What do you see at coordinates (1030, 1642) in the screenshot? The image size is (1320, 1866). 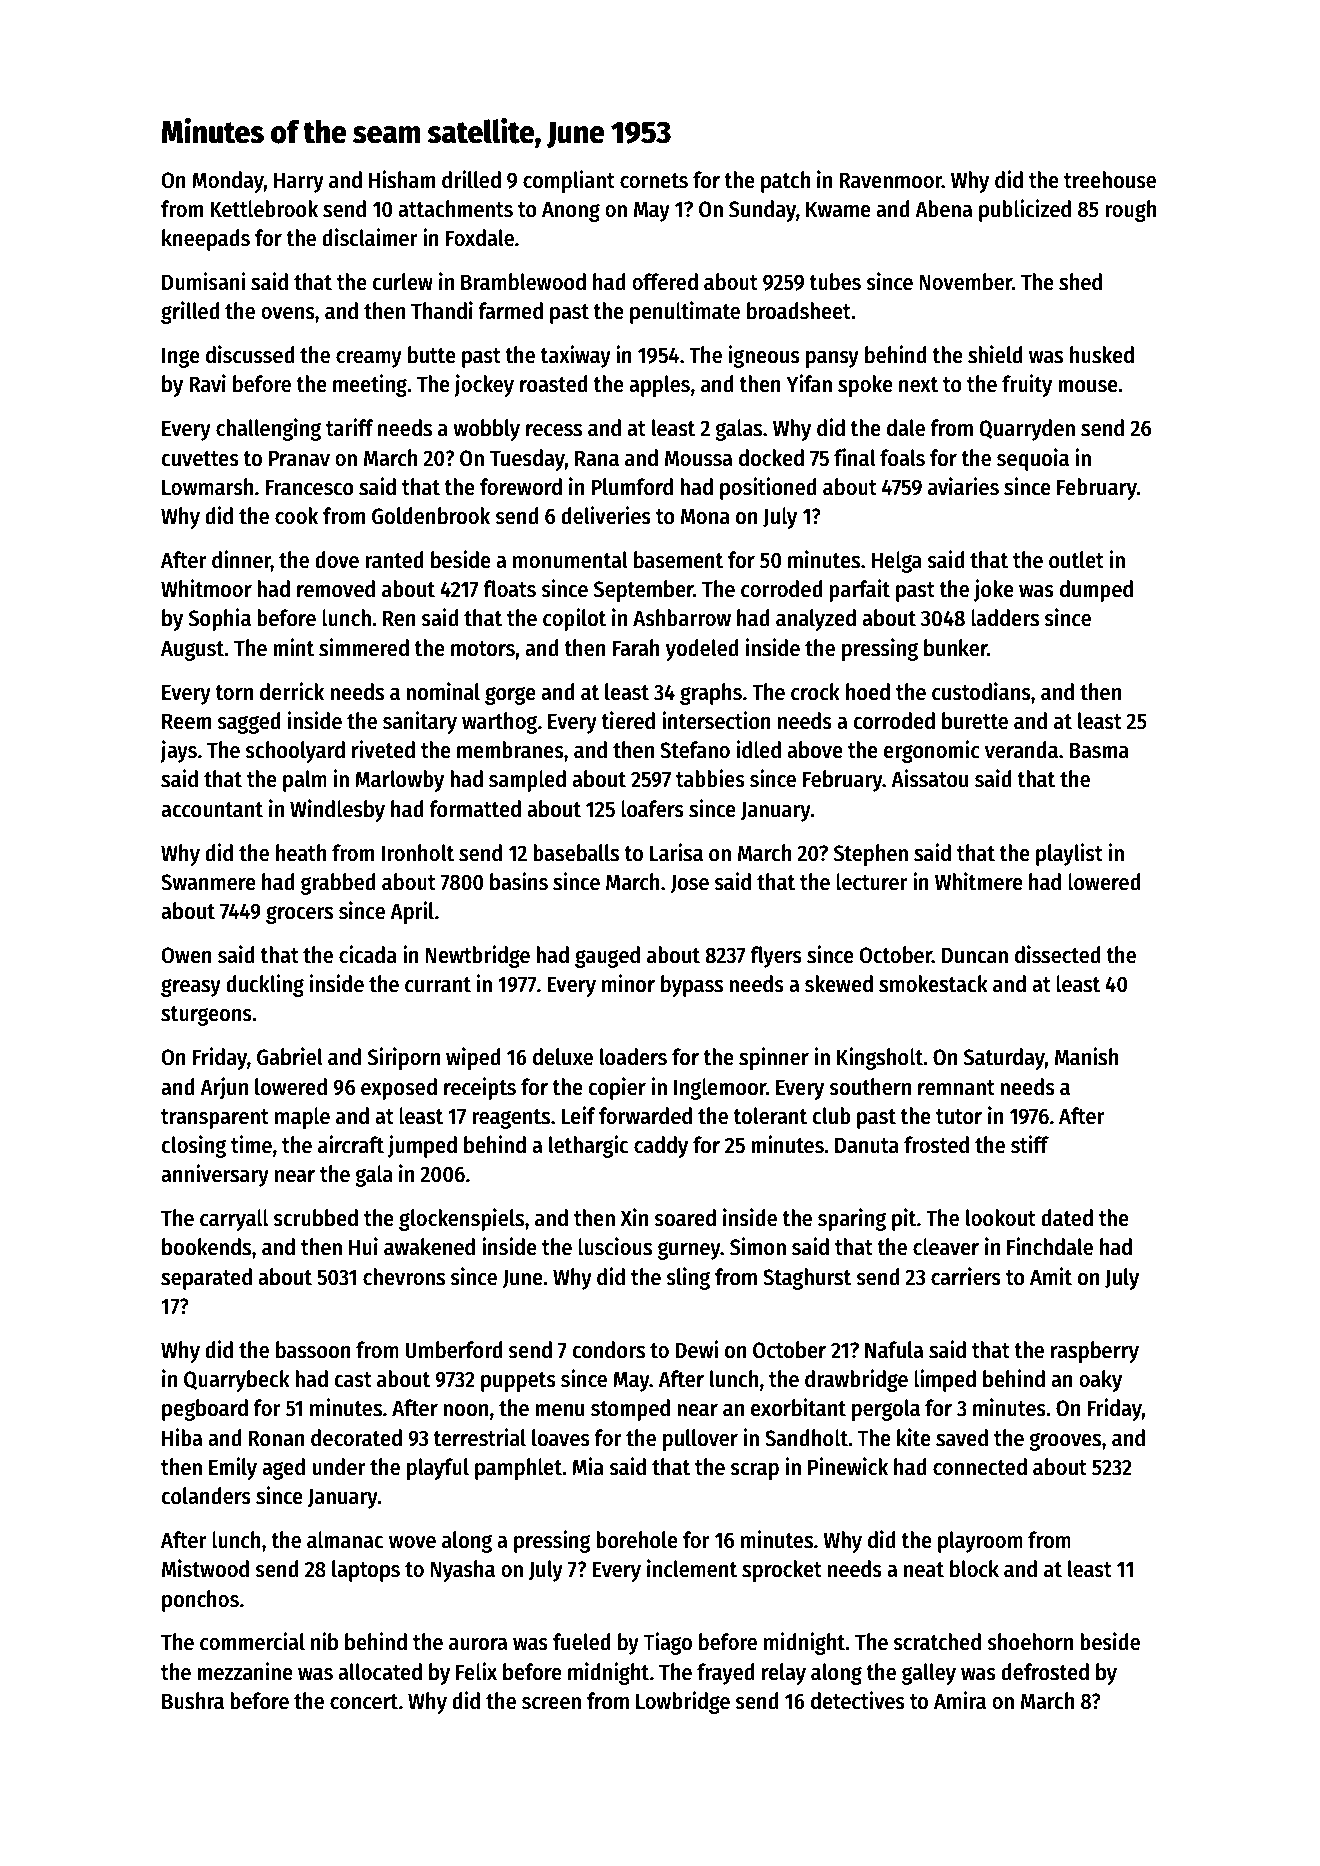 I see `shoehorn` at bounding box center [1030, 1642].
